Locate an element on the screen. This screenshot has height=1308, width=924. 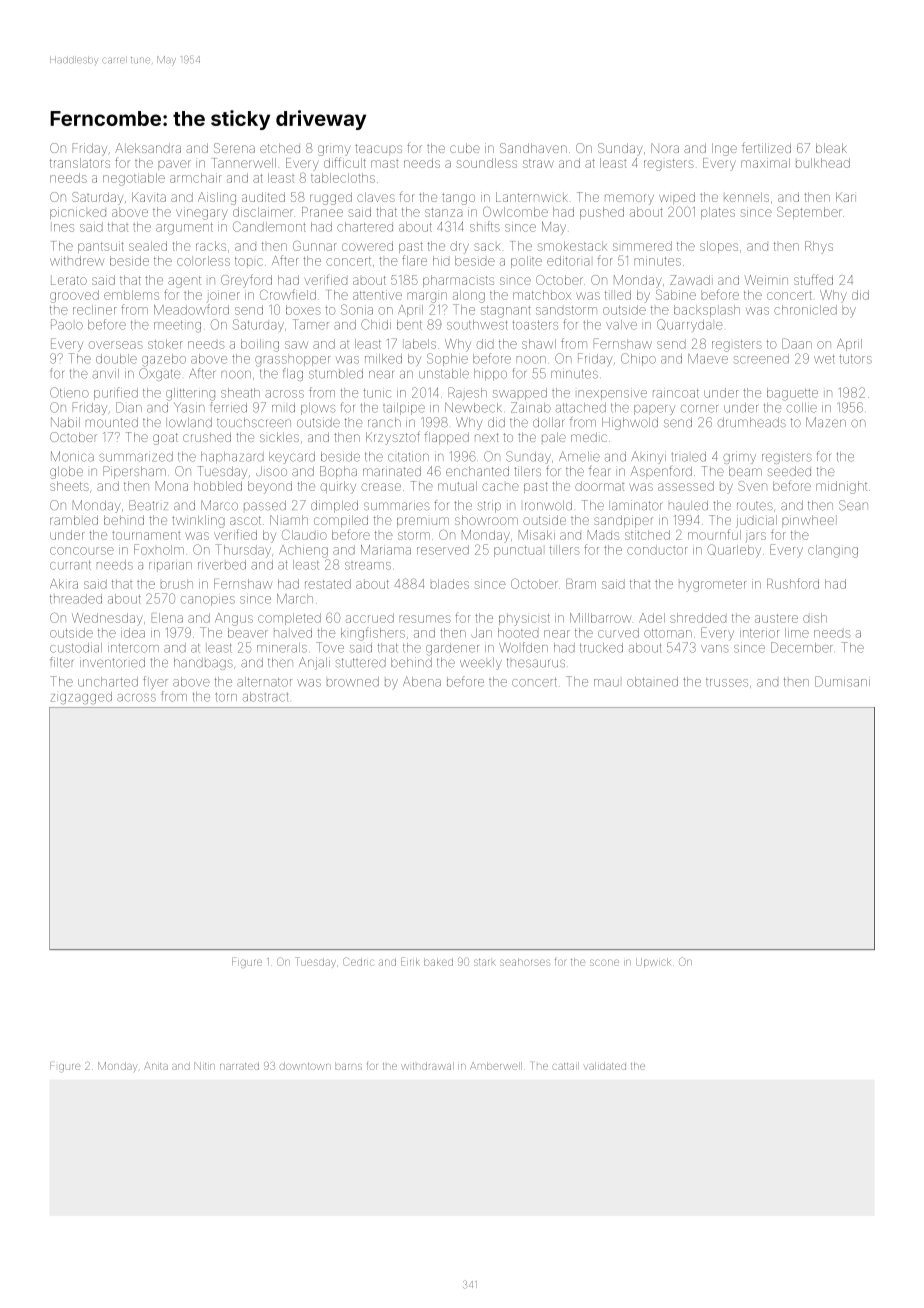
validated is located at coordinates (605, 1066).
